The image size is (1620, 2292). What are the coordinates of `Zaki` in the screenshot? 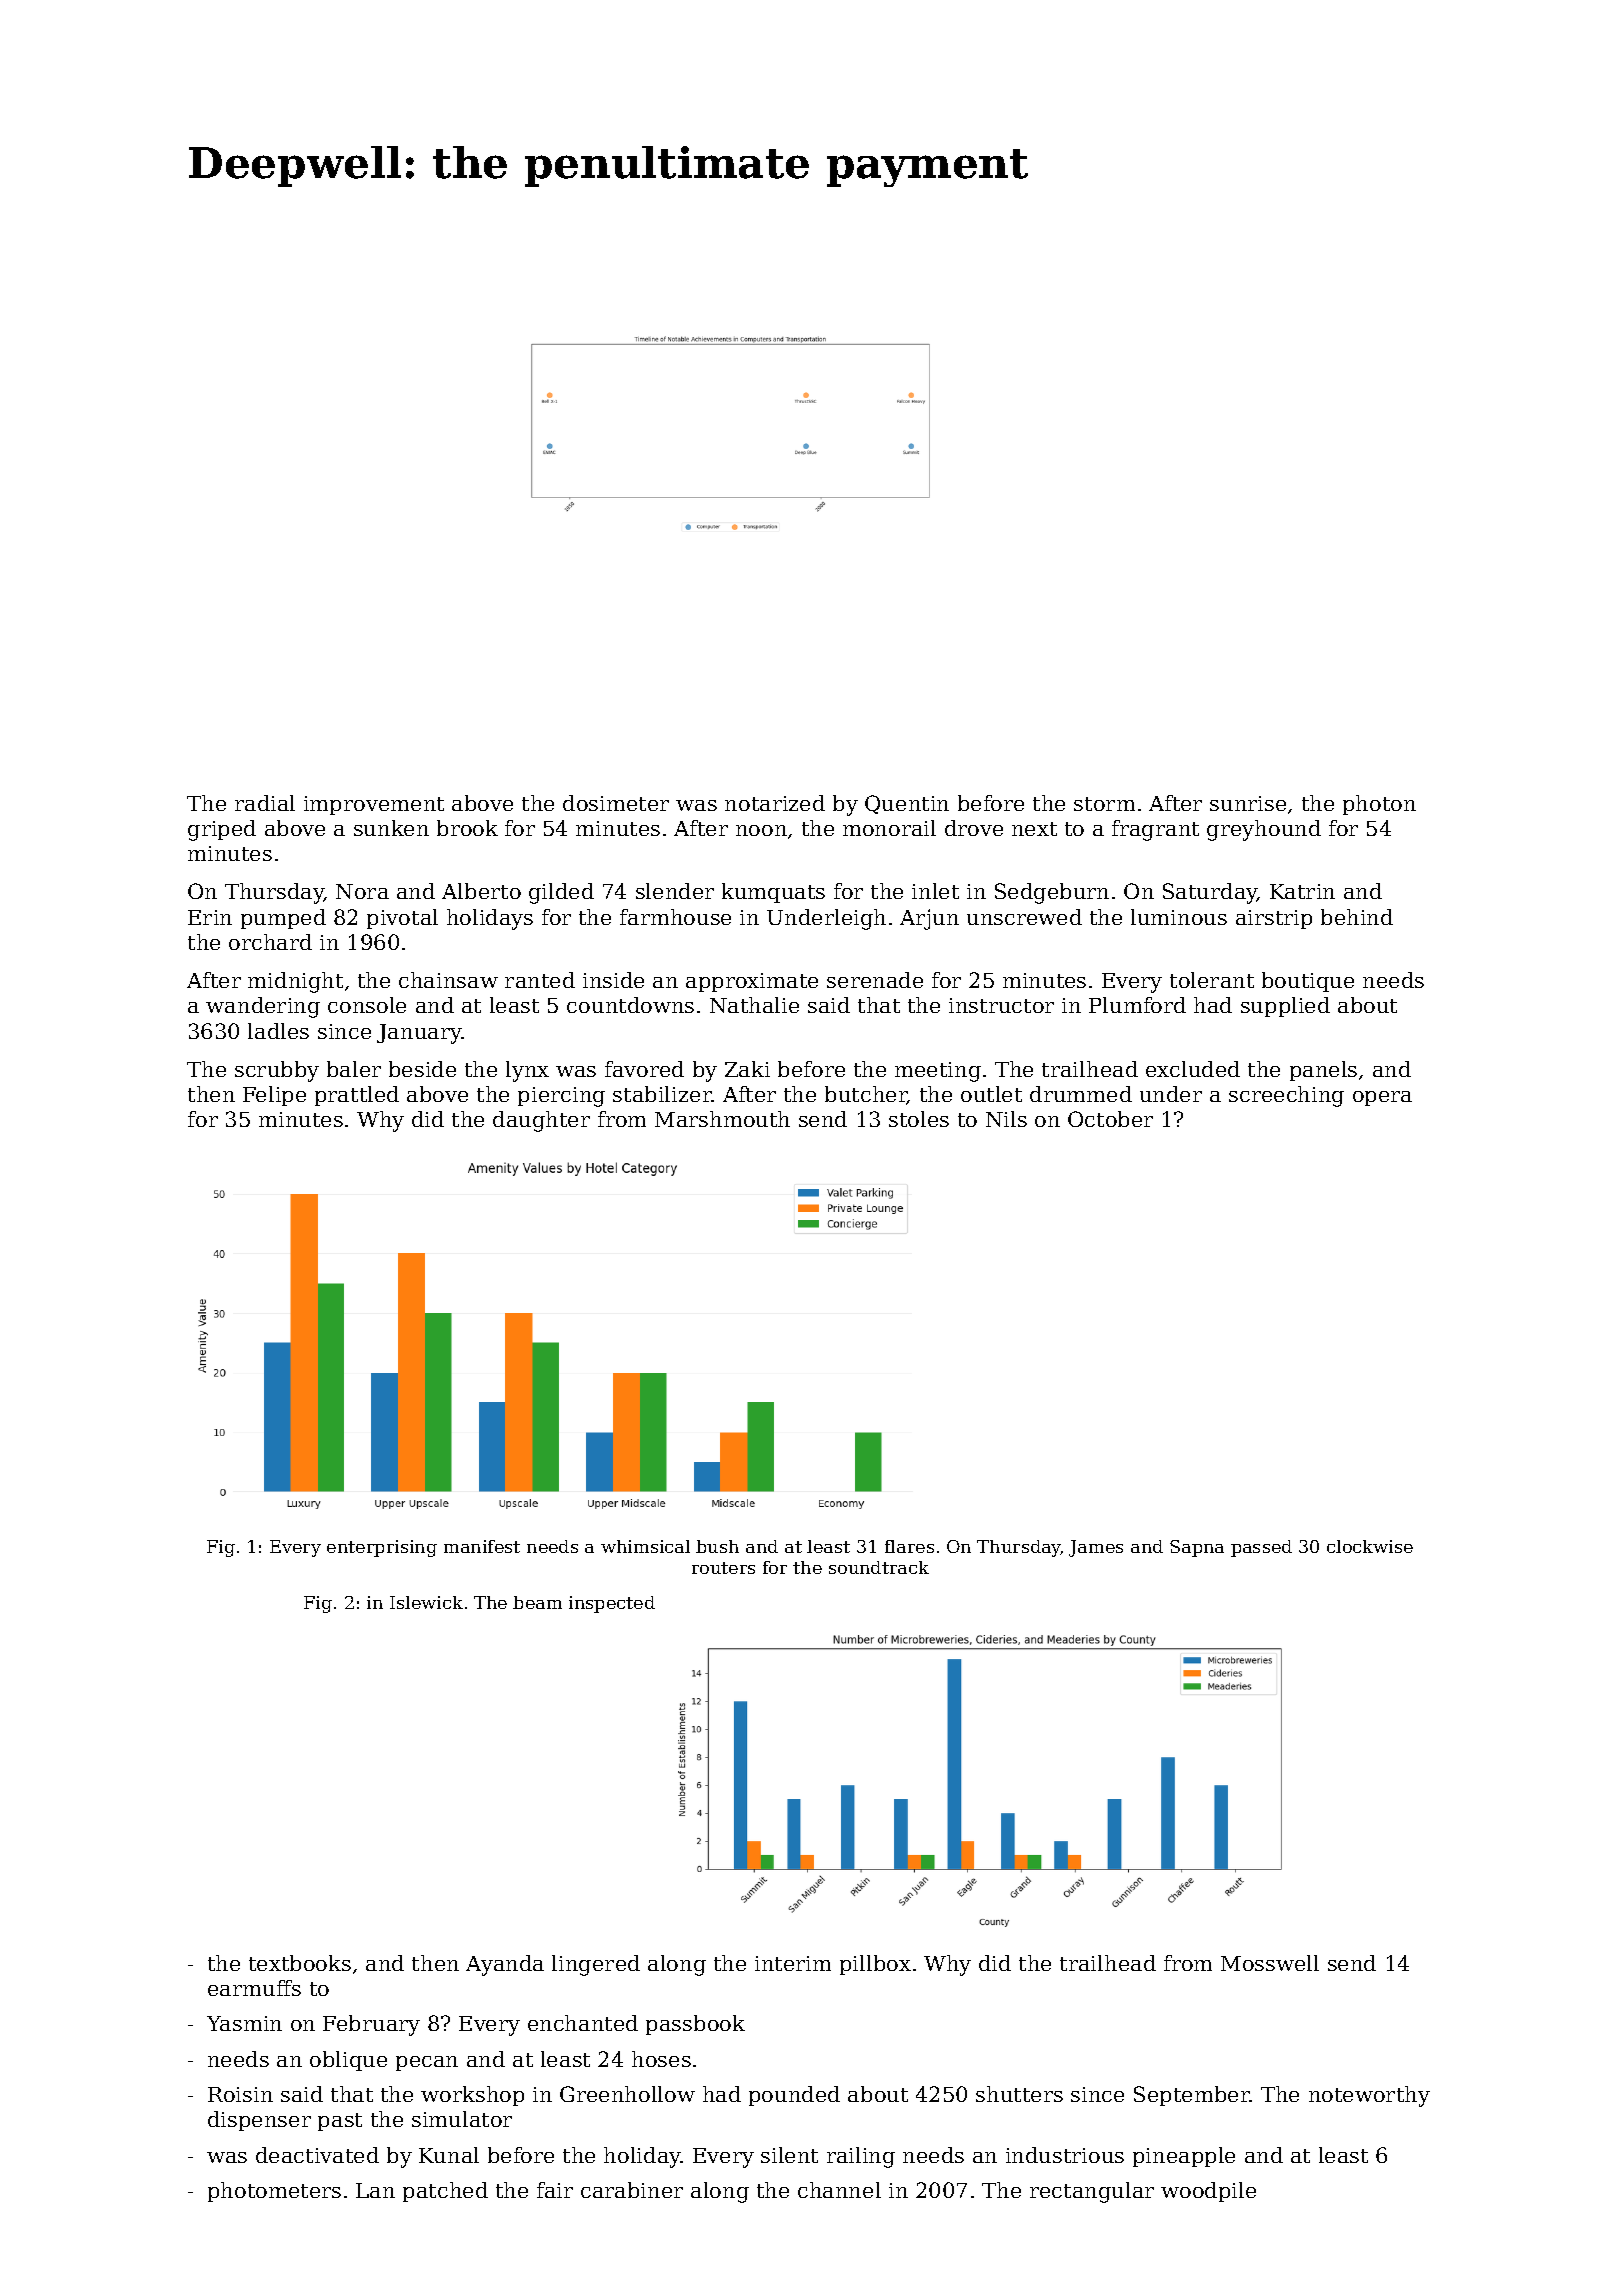 It's located at (747, 1069).
